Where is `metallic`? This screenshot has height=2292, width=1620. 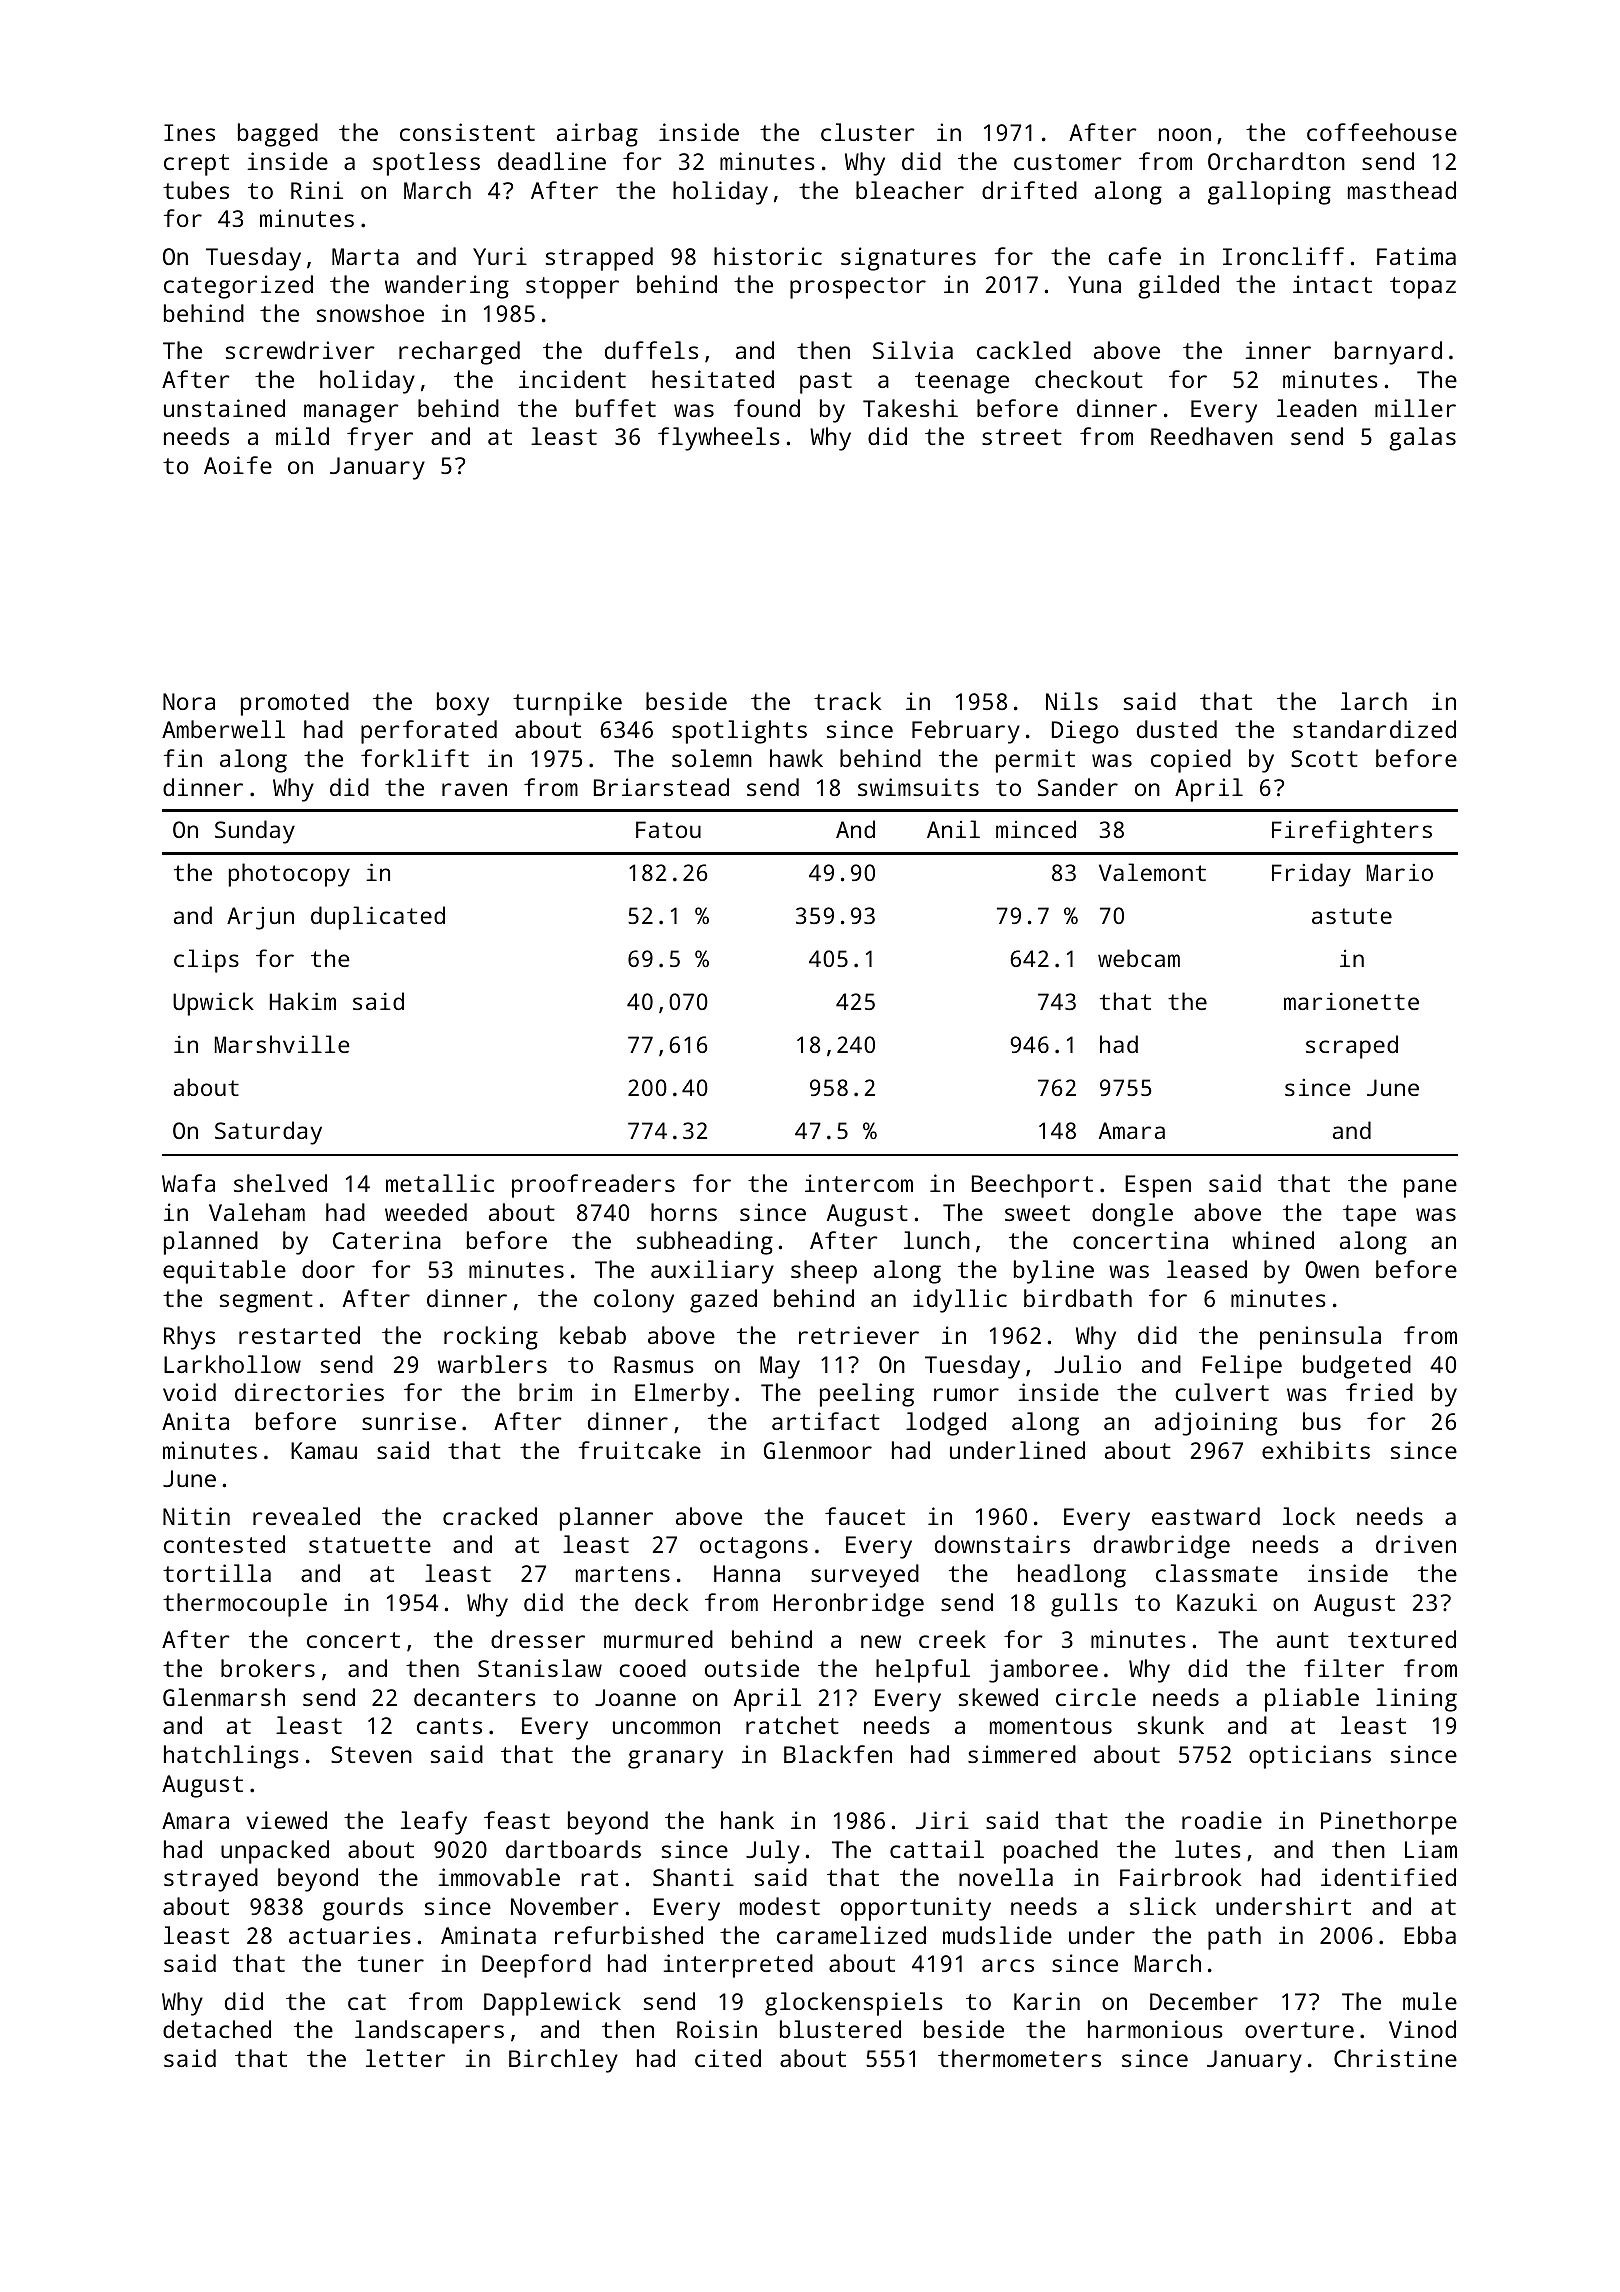 metallic is located at coordinates (440, 1183).
